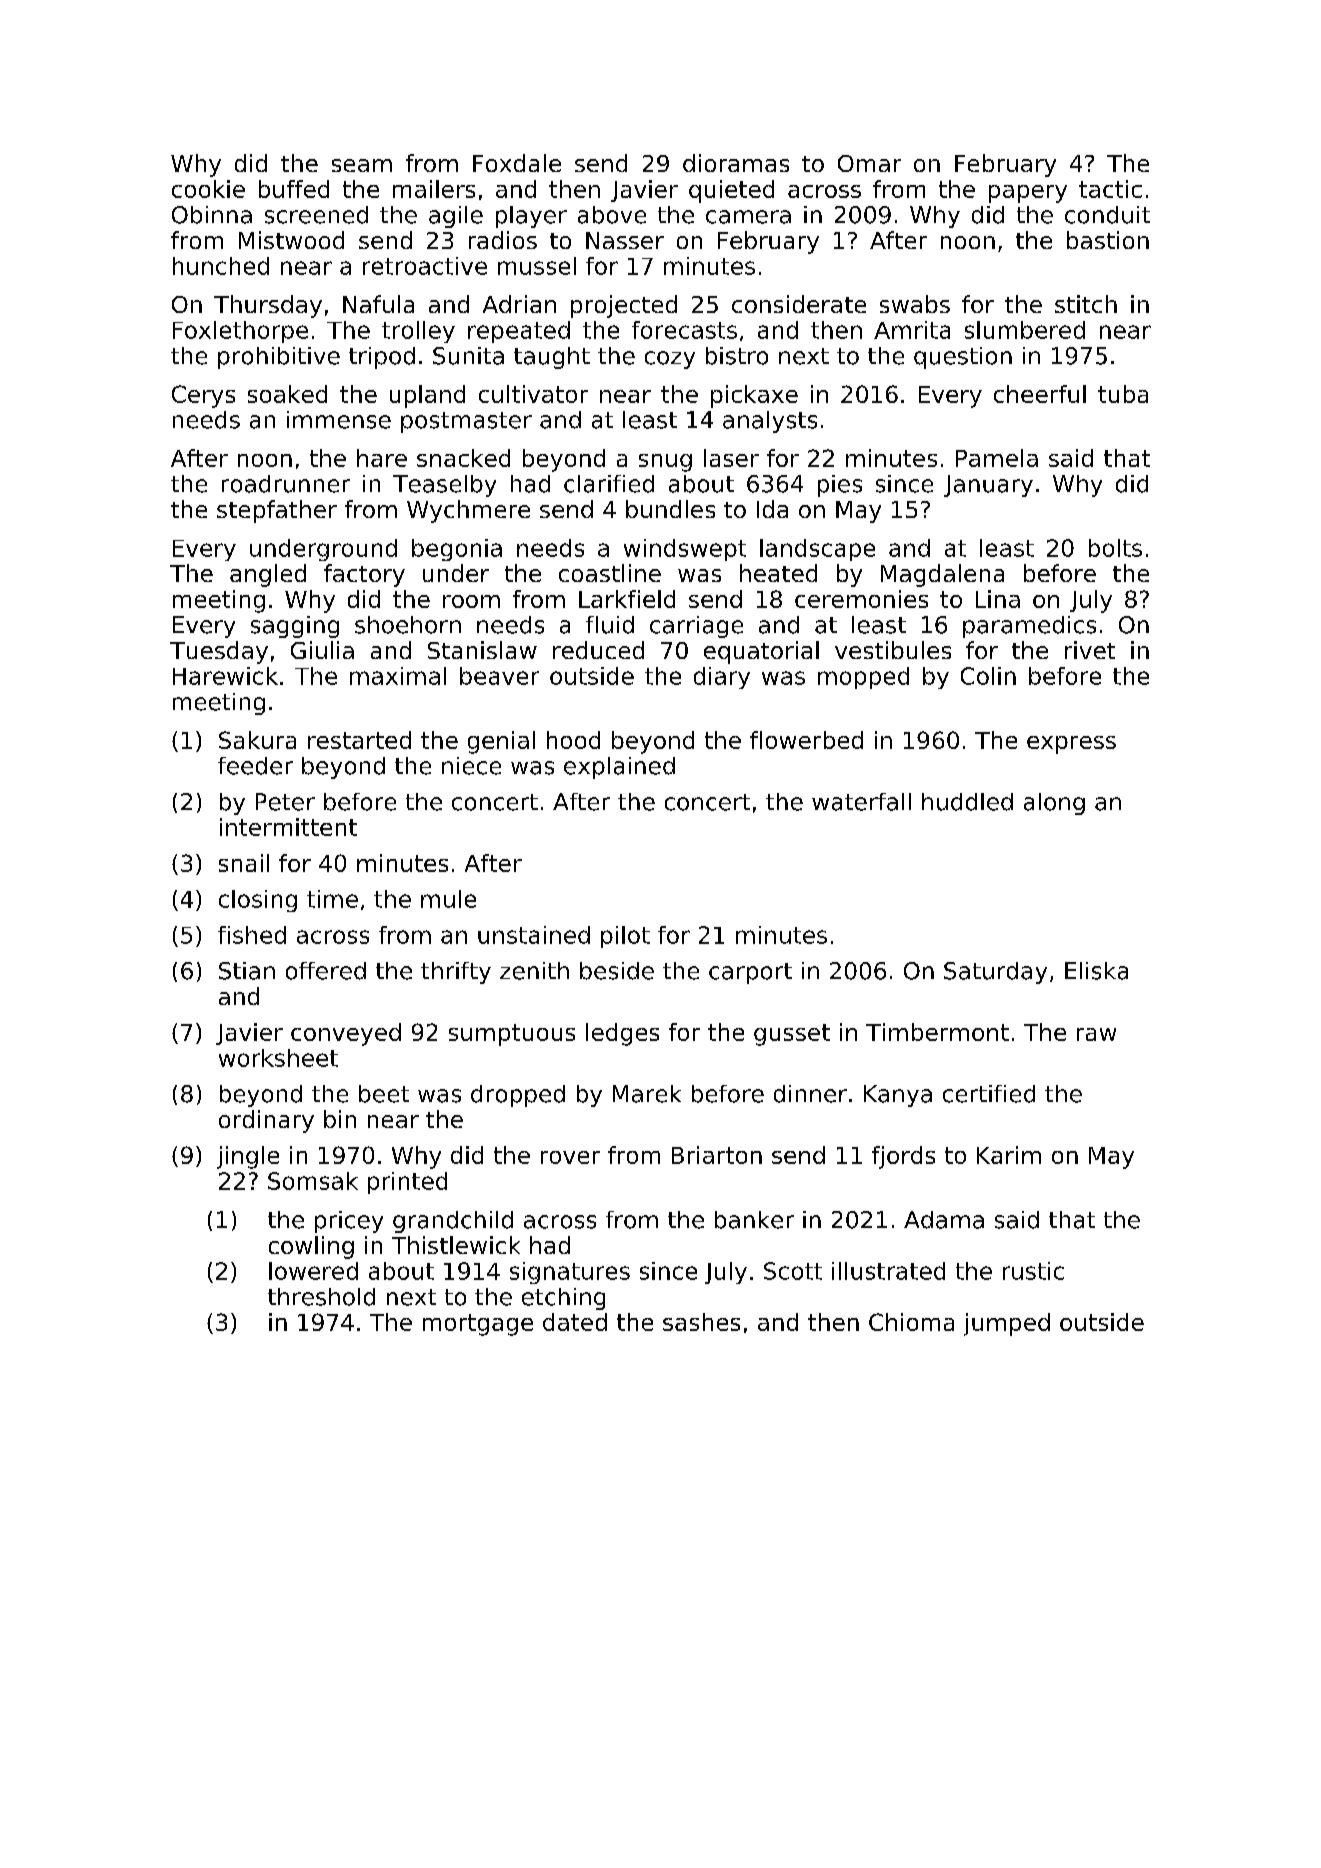 The image size is (1321, 1868). What do you see at coordinates (997, 458) in the screenshot?
I see `Pamela` at bounding box center [997, 458].
